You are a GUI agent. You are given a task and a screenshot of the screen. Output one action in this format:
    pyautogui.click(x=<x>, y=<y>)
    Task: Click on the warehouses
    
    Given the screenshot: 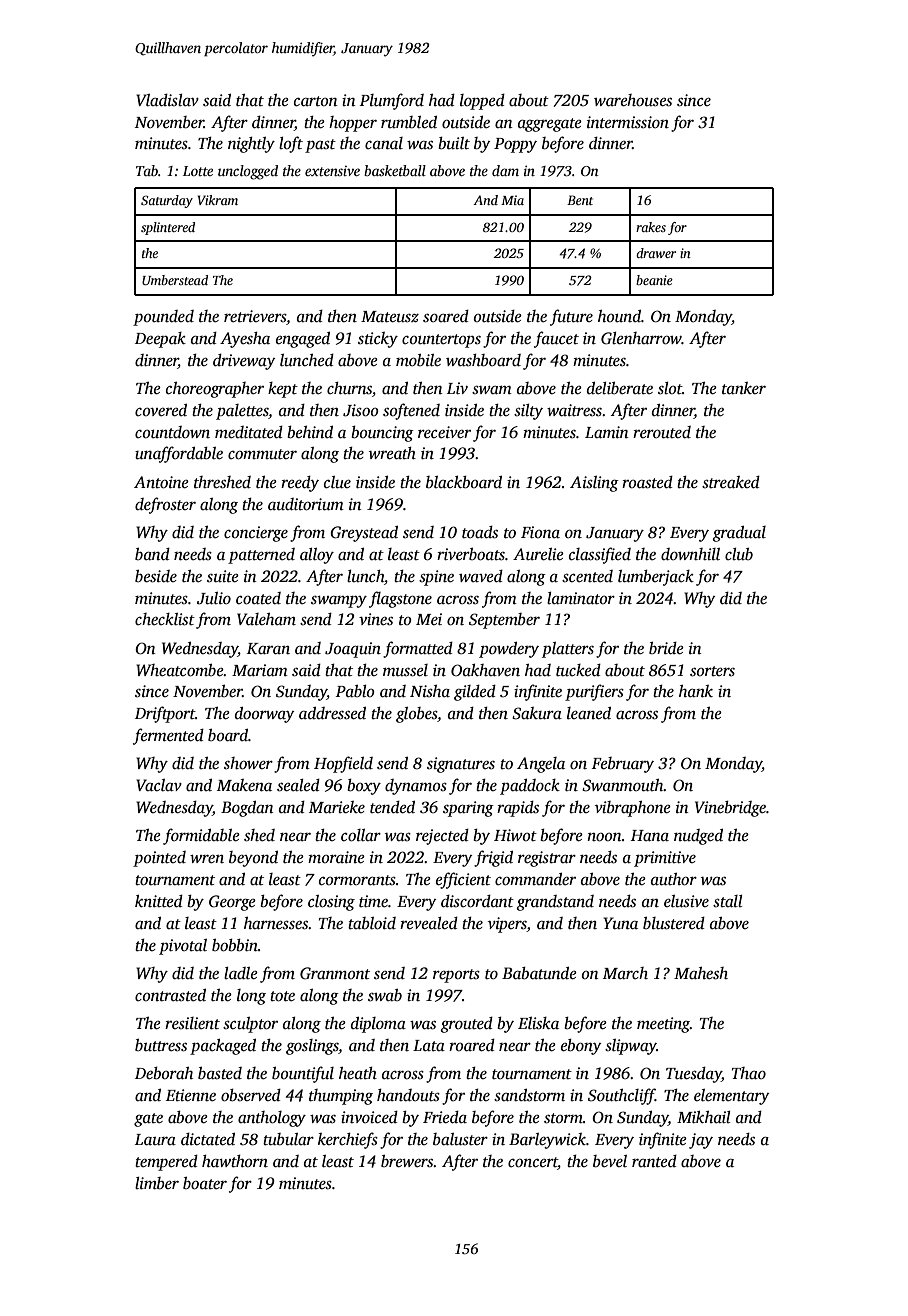 What is the action you would take?
    pyautogui.click(x=633, y=100)
